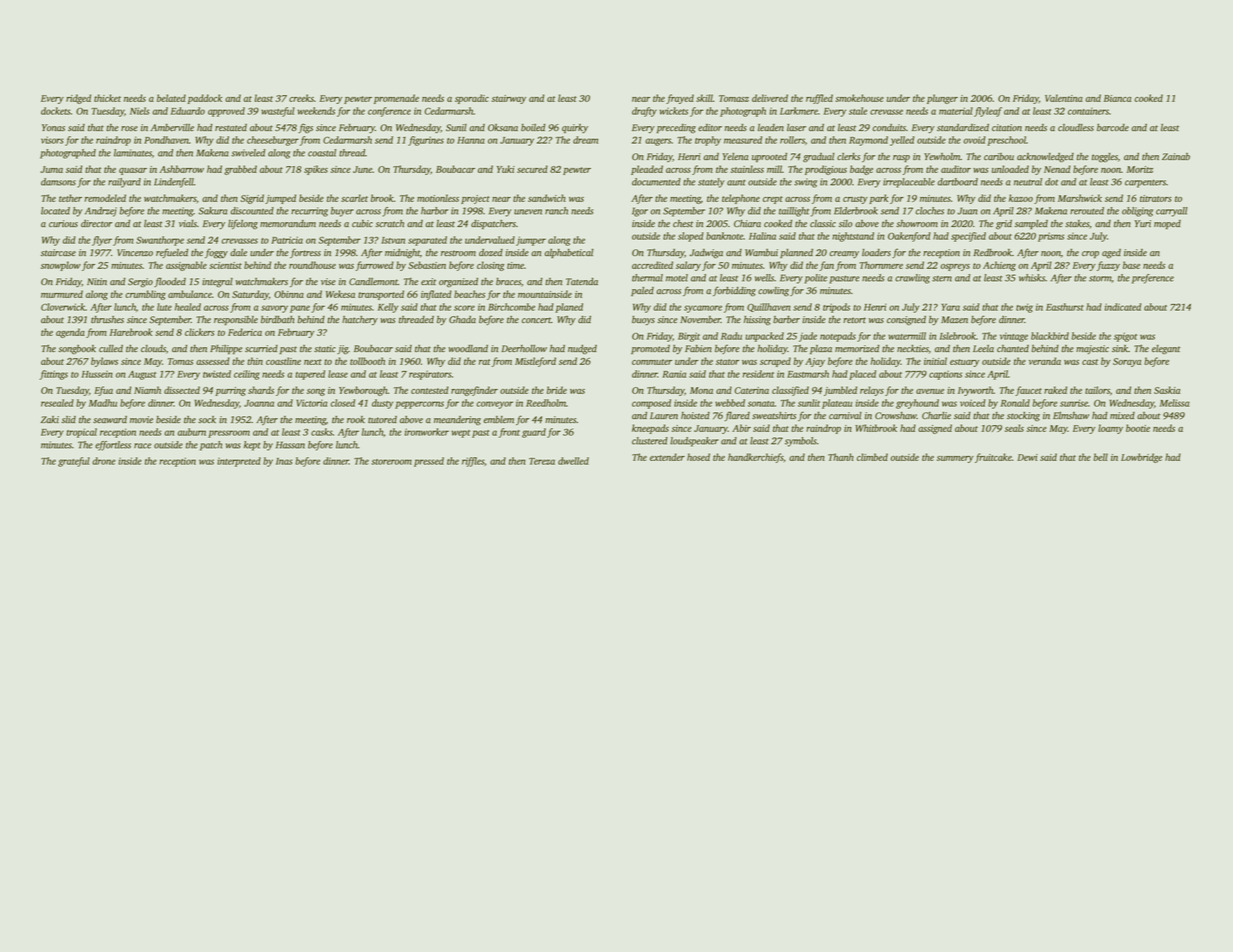 The width and height of the image is (1233, 952). I want to click on Yewholm, so click(942, 156).
